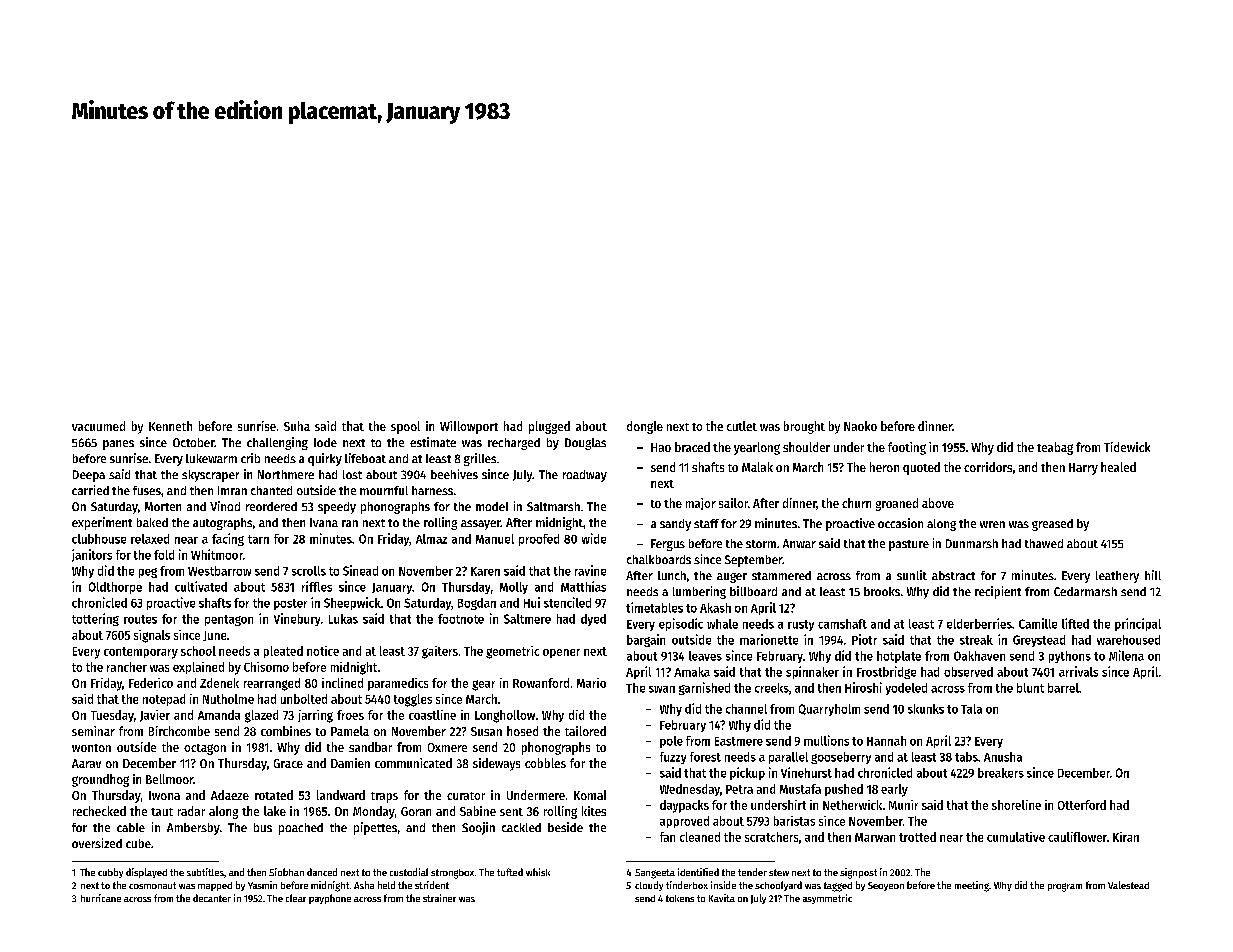 This image has width=1233, height=952. Describe the element at coordinates (405, 427) in the image. I see `spool` at that location.
